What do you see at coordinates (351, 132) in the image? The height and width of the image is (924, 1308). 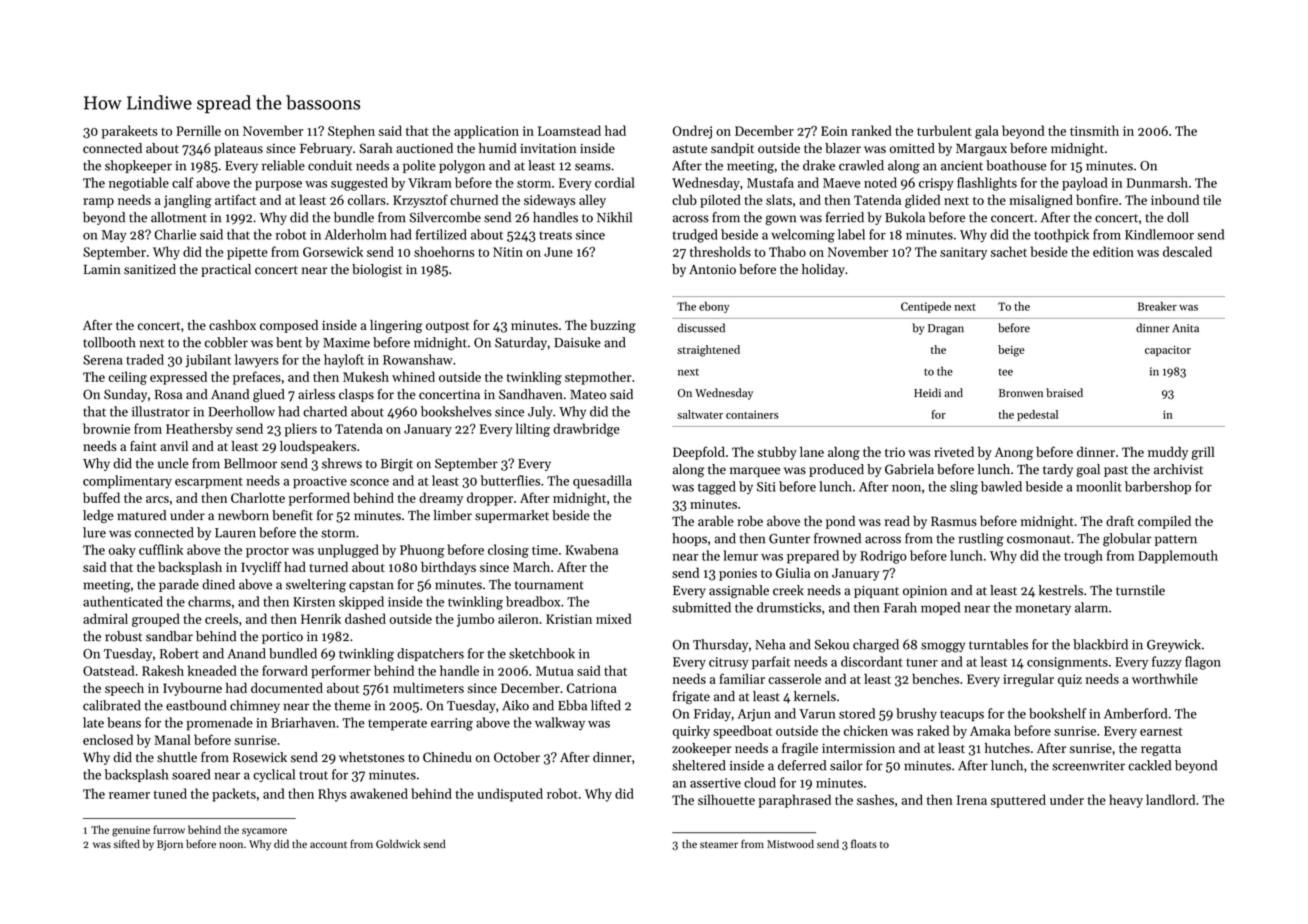 I see `Stephen` at bounding box center [351, 132].
